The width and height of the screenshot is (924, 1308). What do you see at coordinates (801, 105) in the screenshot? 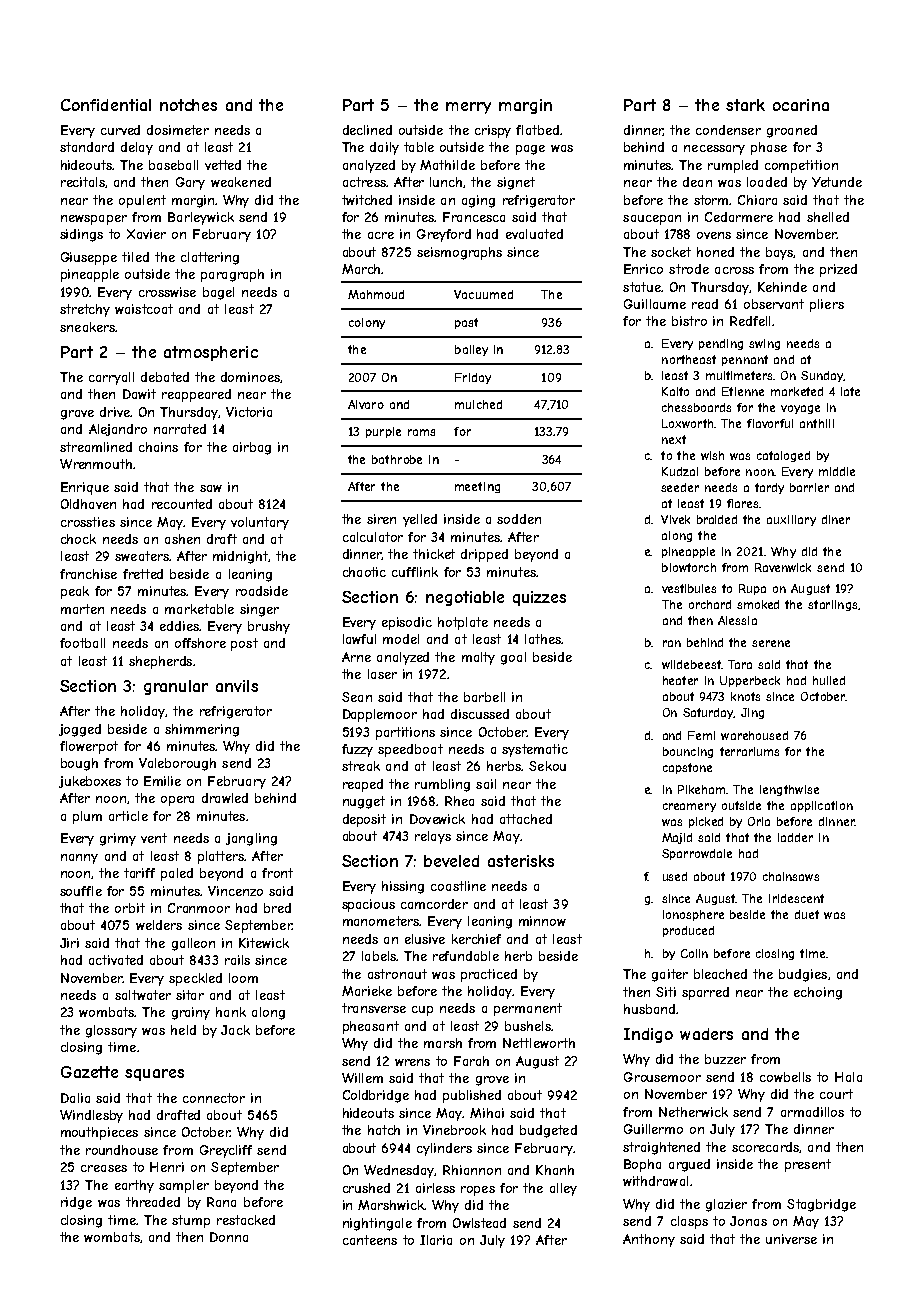
I see `ocarina` at bounding box center [801, 105].
